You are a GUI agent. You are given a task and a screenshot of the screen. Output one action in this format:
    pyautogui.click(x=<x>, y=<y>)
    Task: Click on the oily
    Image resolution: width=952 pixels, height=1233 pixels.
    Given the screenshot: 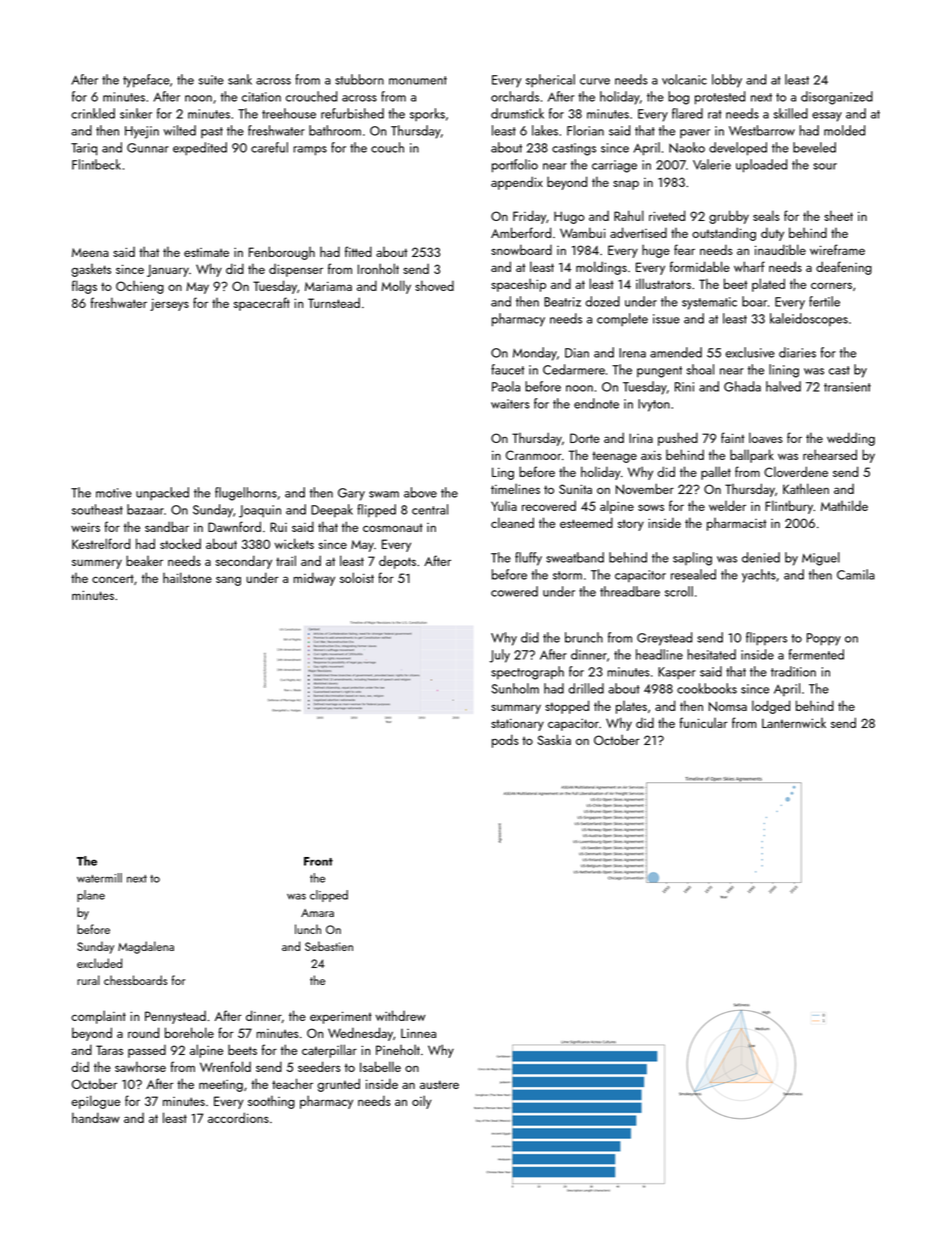 What is the action you would take?
    pyautogui.click(x=422, y=1102)
